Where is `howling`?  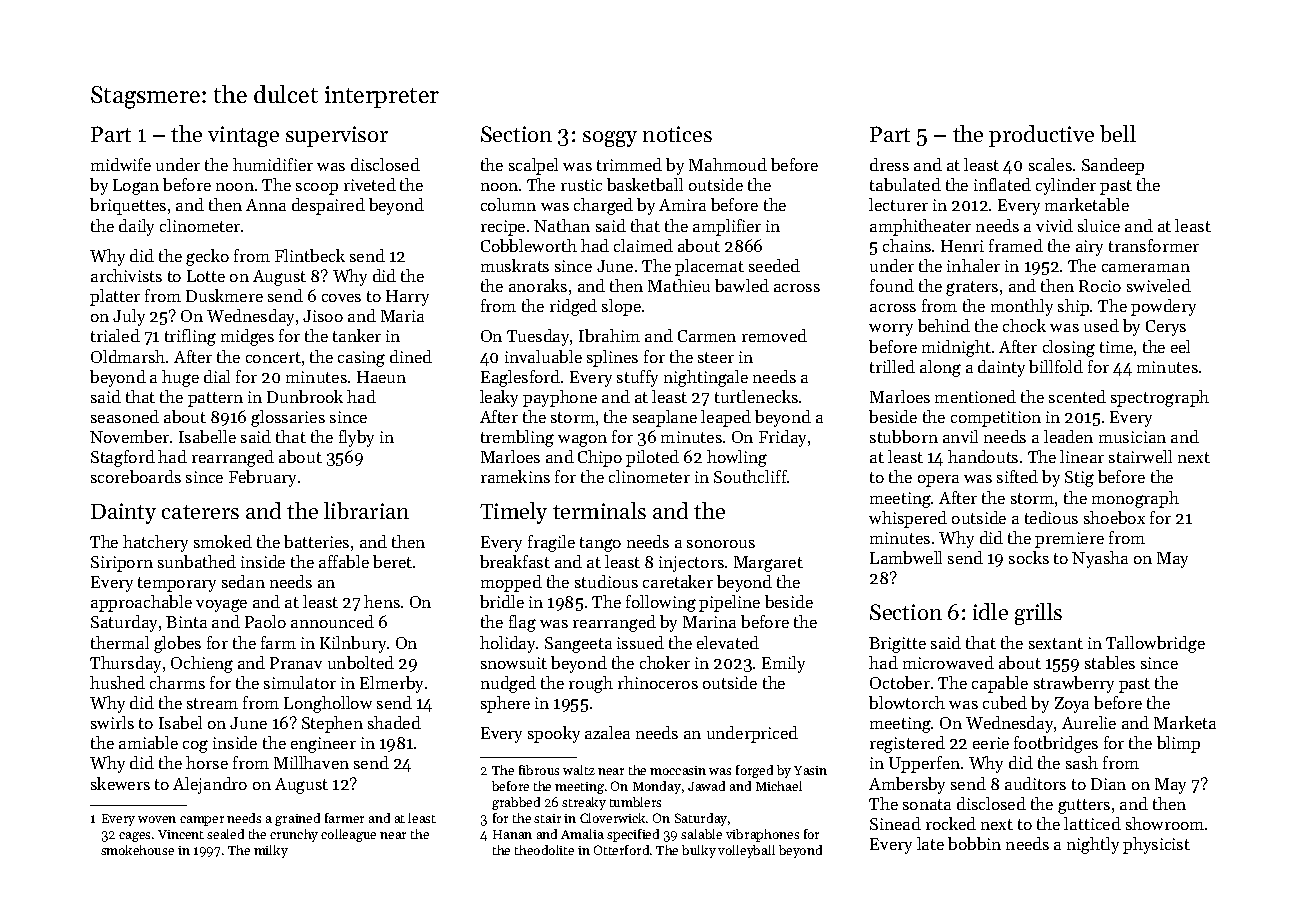
howling is located at coordinates (737, 458).
